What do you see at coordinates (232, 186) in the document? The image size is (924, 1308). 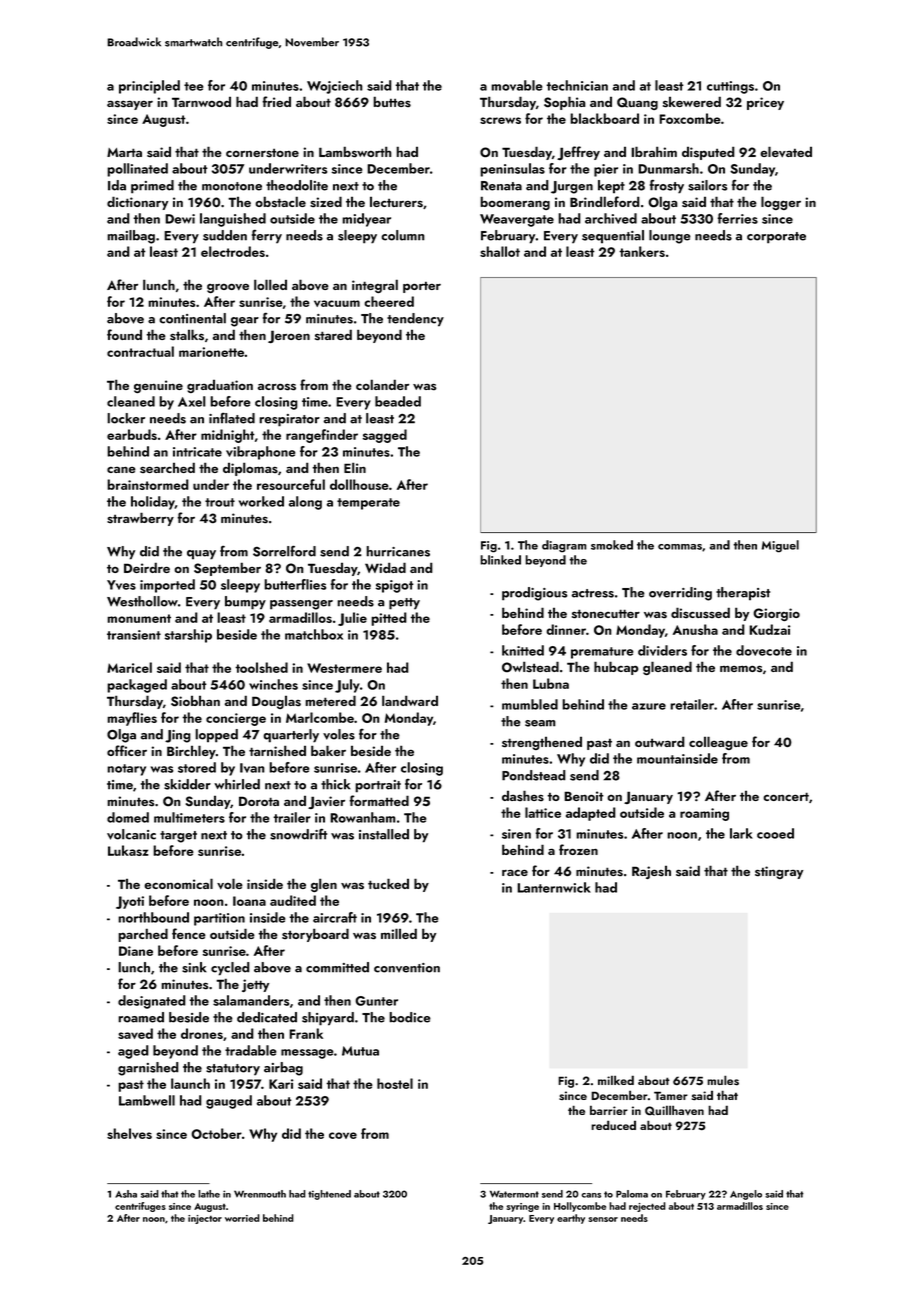 I see `monotone` at bounding box center [232, 186].
